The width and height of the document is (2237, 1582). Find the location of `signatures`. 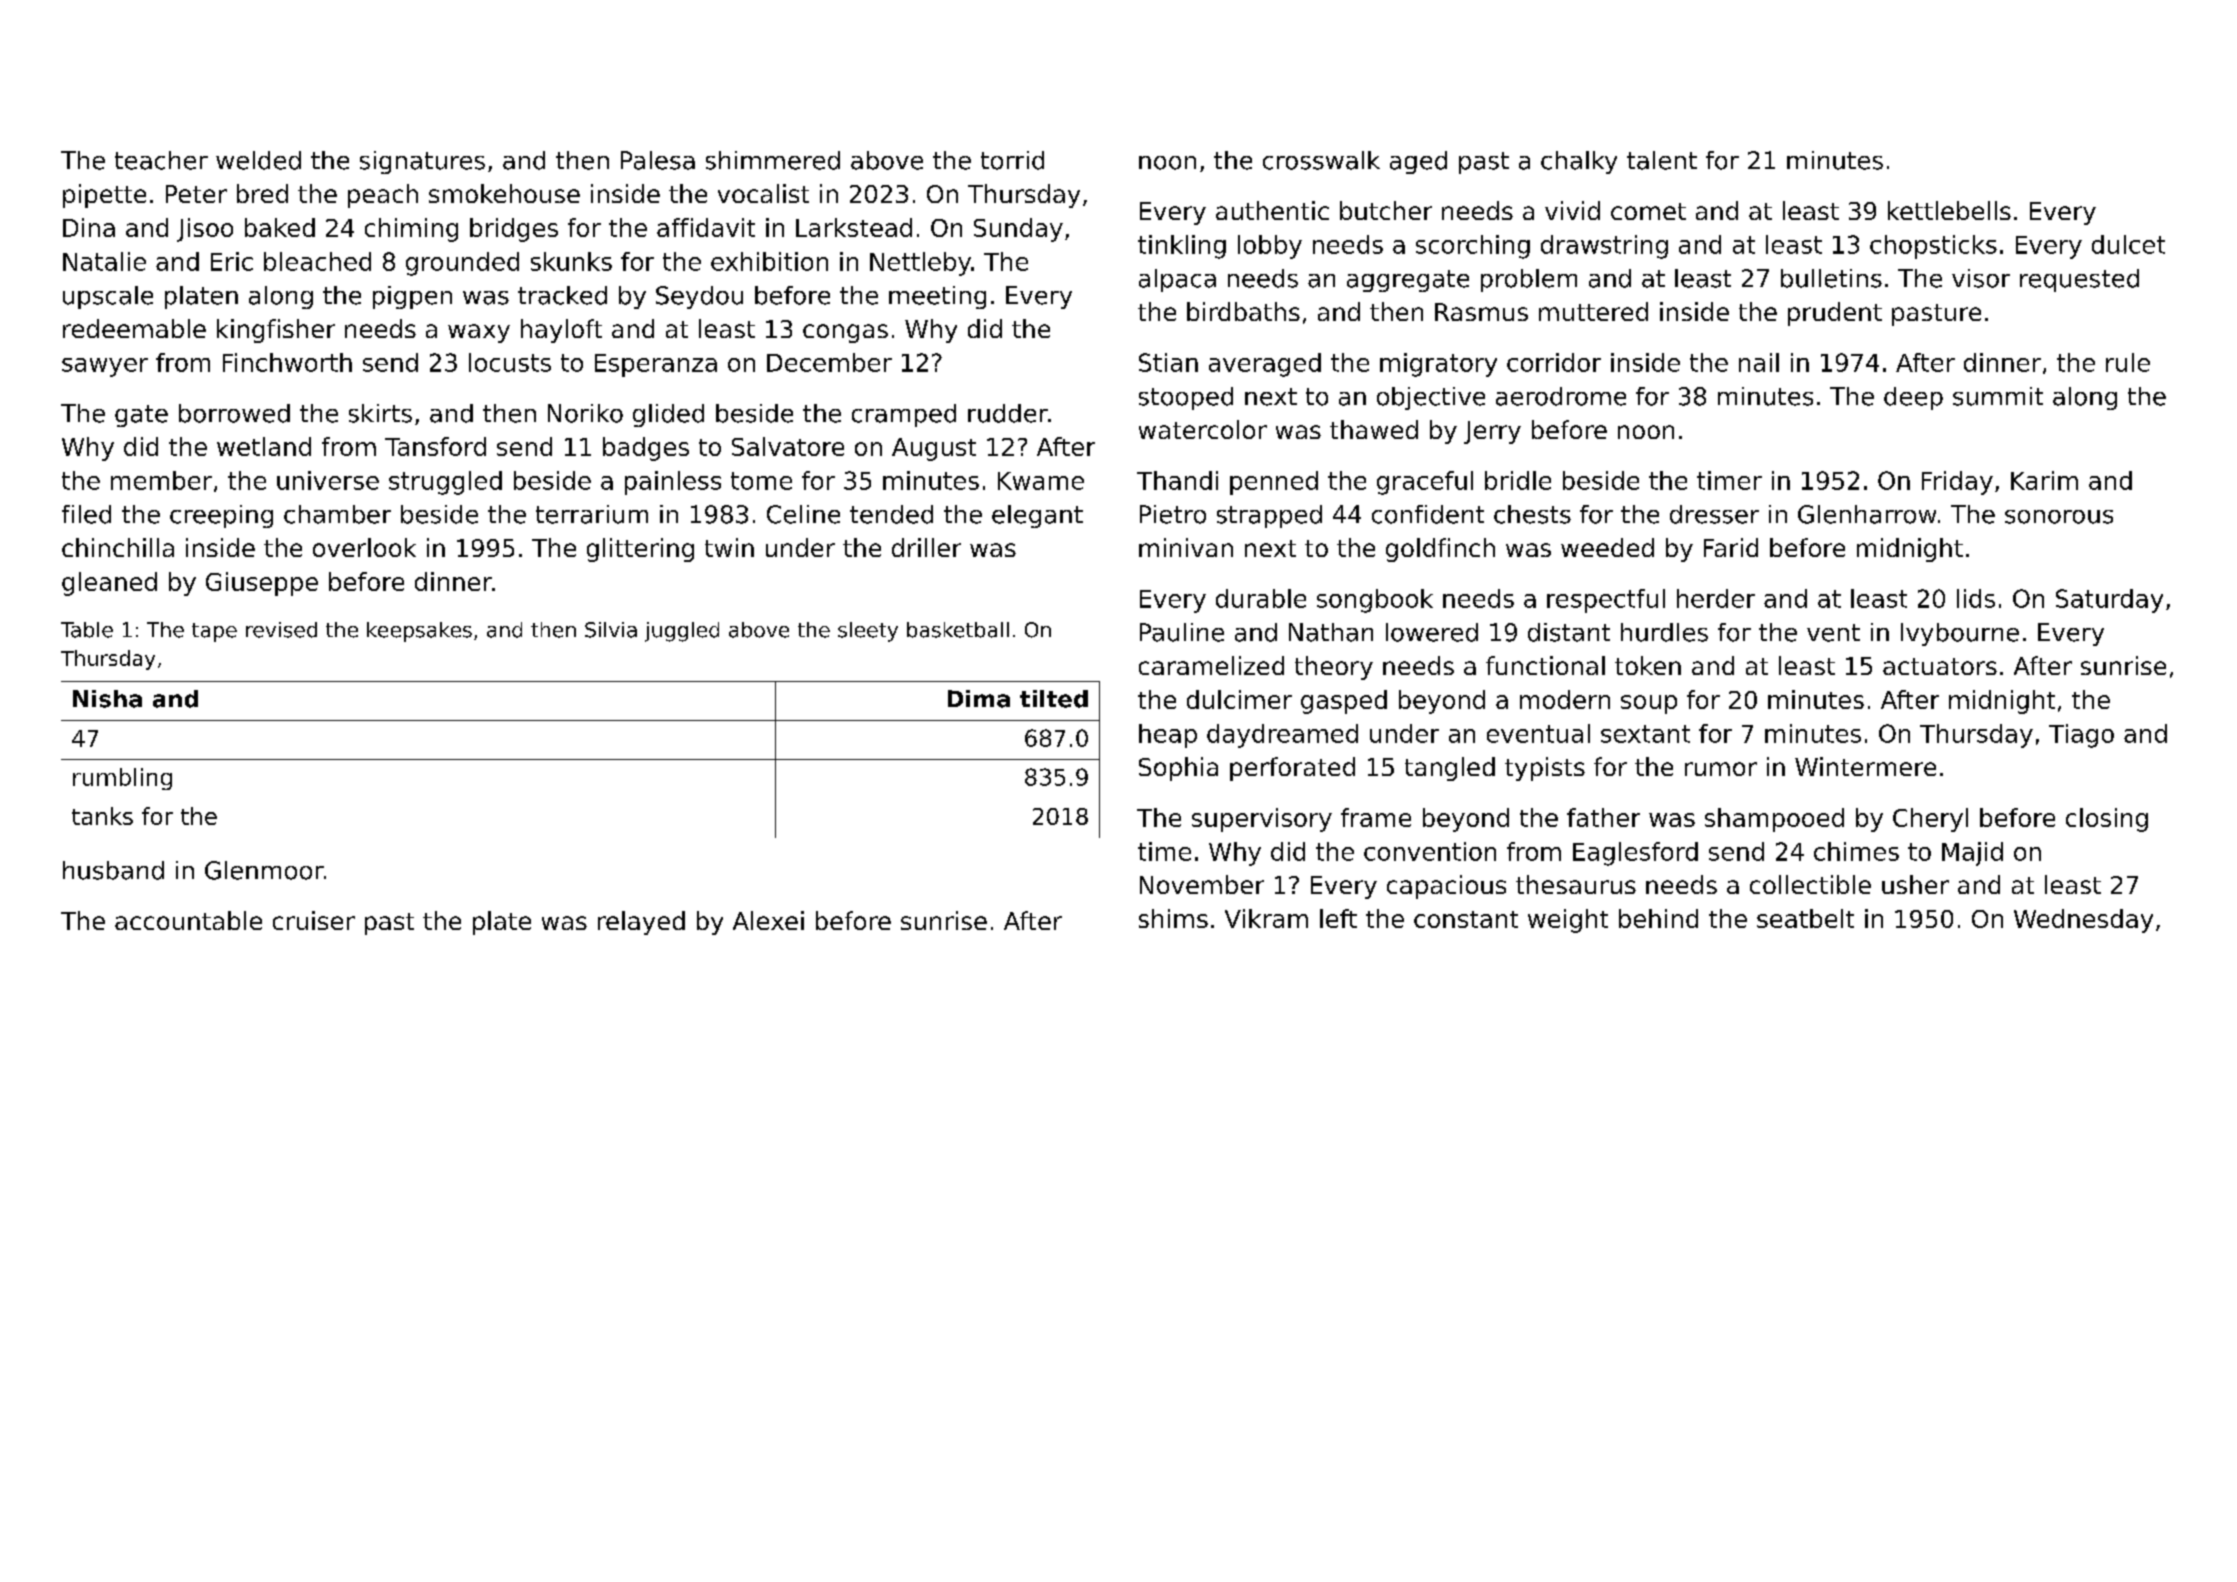

signatures is located at coordinates (422, 162).
